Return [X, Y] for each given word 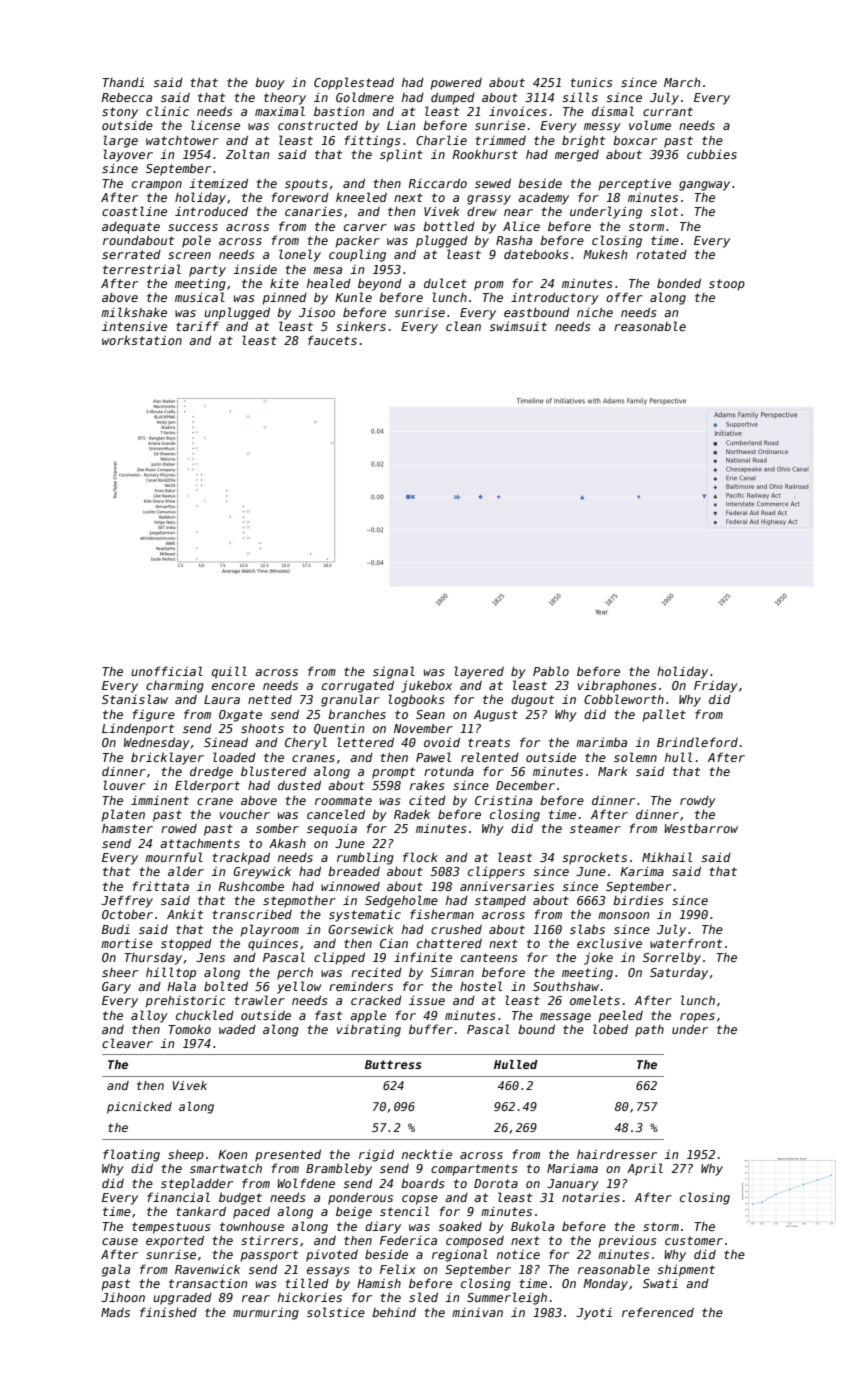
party [207, 271]
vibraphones [617, 686]
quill [229, 672]
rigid [376, 1155]
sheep [186, 1156]
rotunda [449, 771]
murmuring [266, 1314]
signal [394, 672]
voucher [245, 814]
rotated [661, 254]
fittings [372, 141]
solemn [635, 757]
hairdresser [617, 1154]
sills [580, 97]
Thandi [123, 82]
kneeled [361, 197]
